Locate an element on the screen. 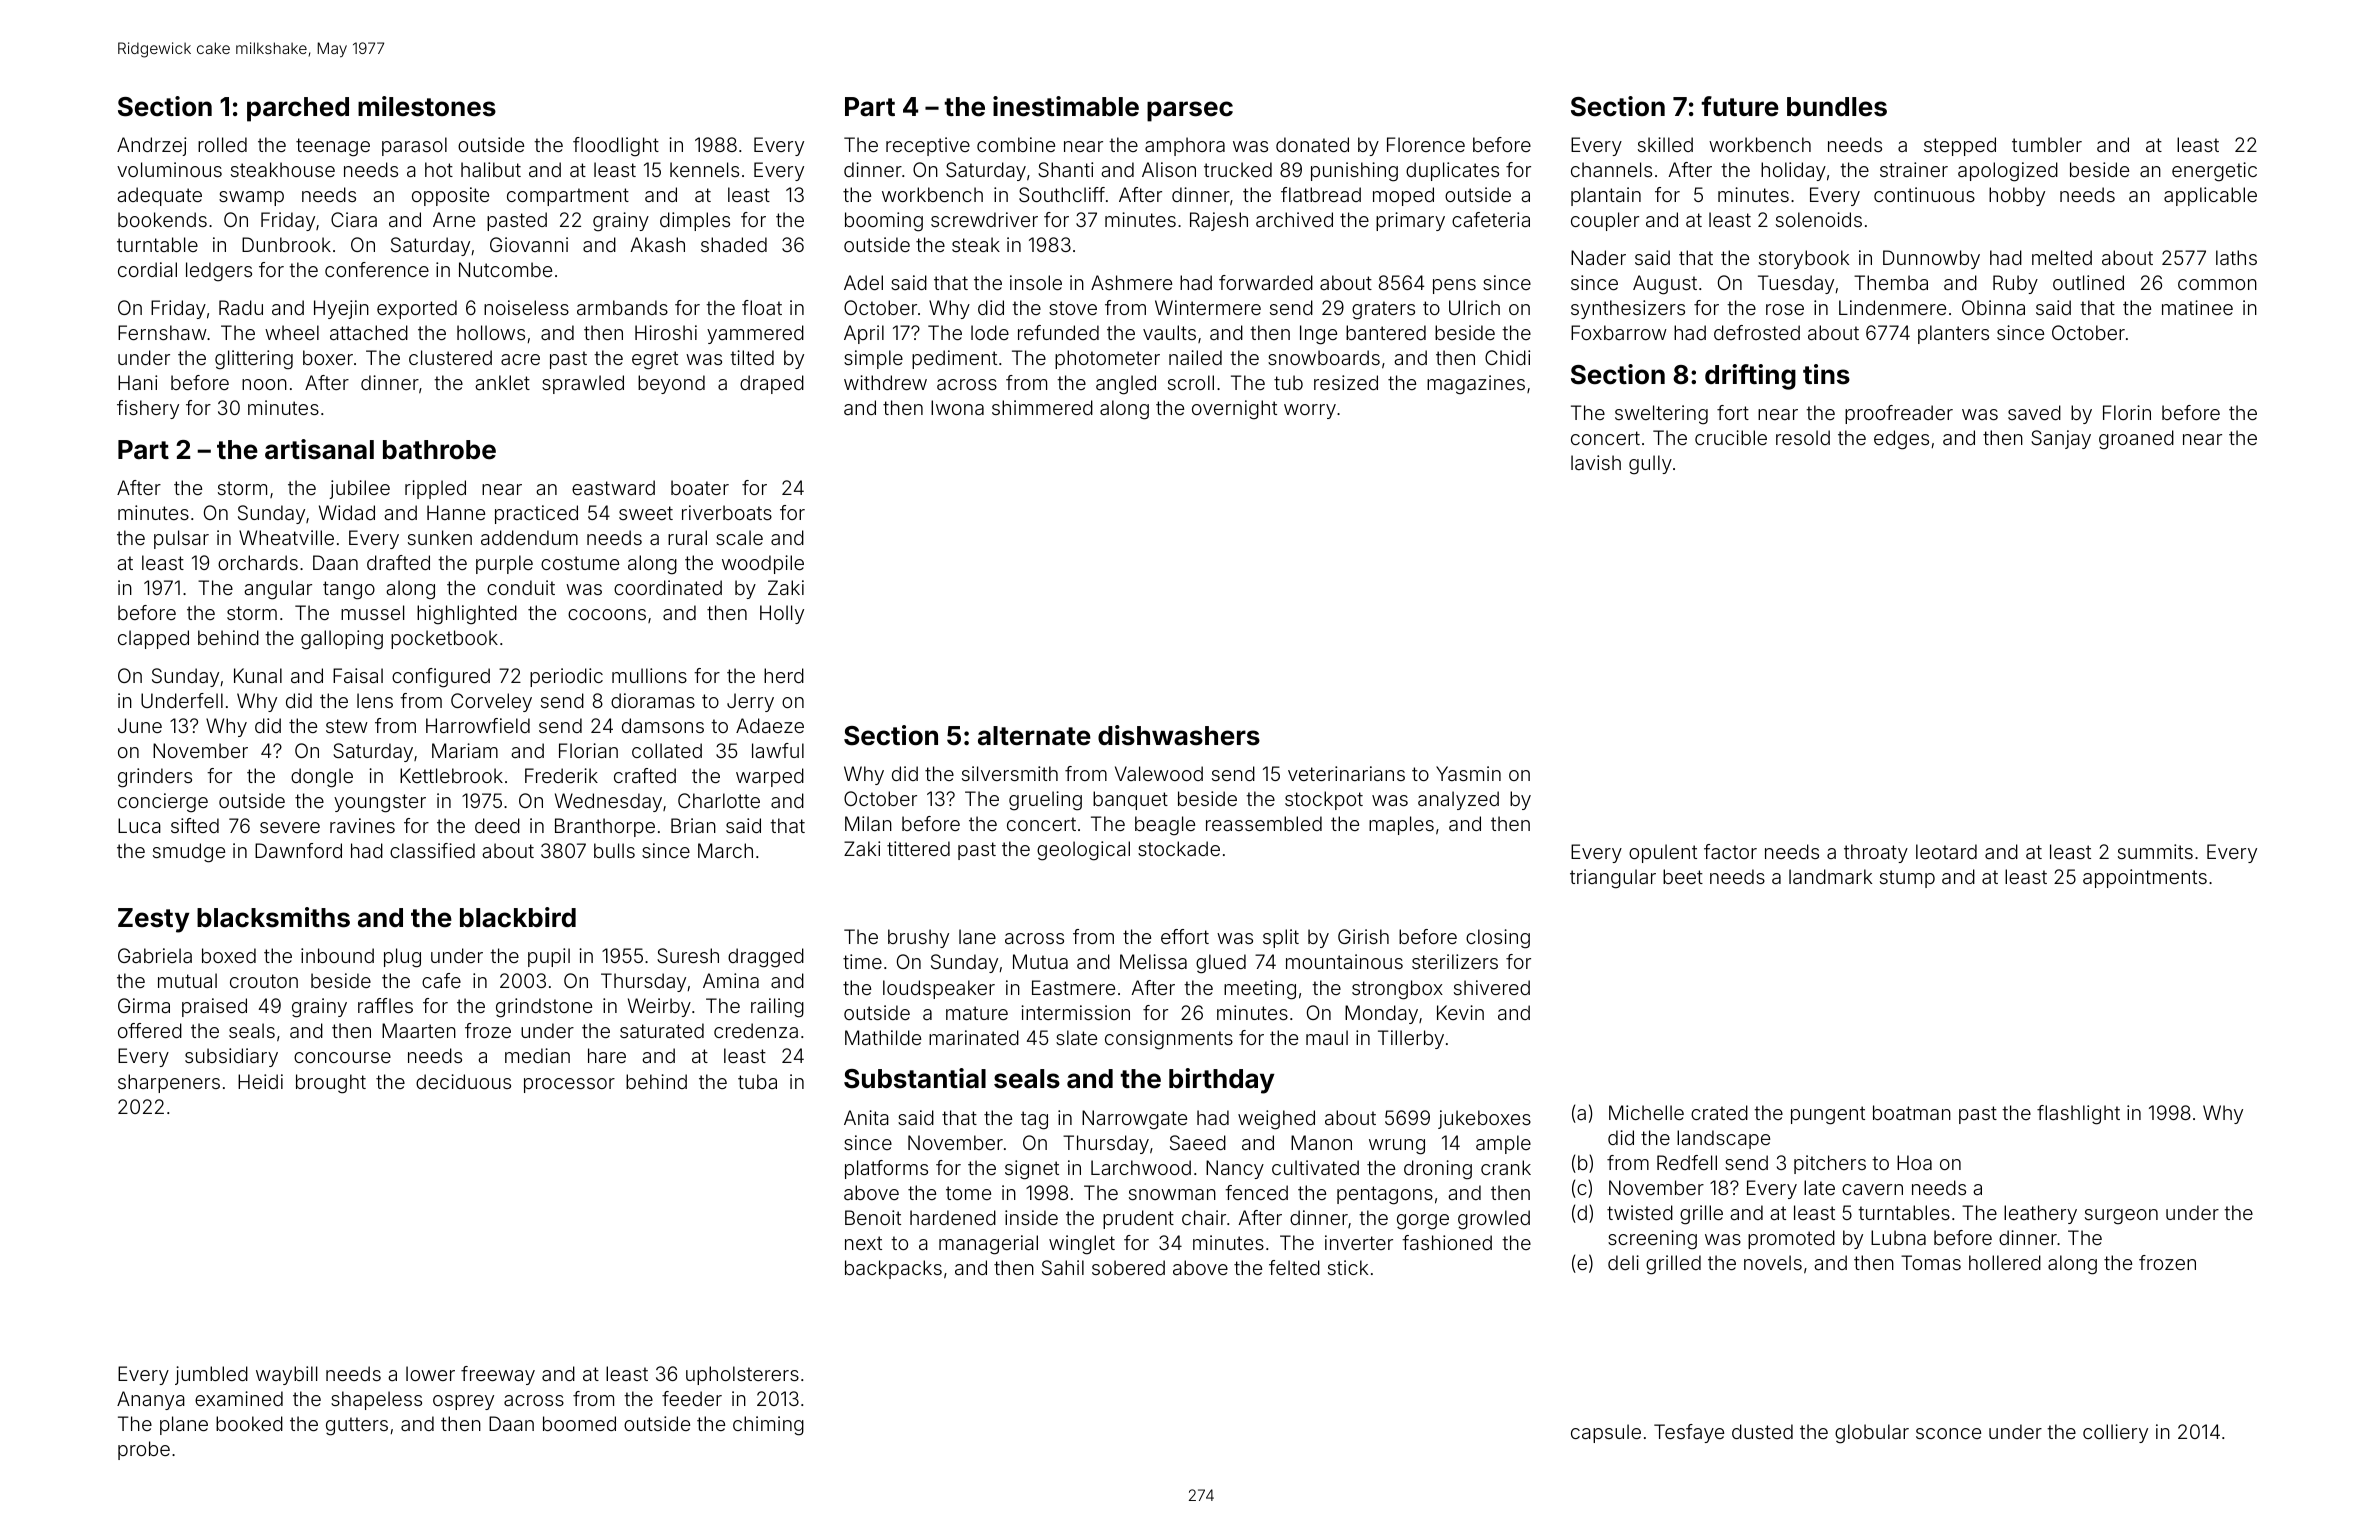  capsule is located at coordinates (1606, 1433).
